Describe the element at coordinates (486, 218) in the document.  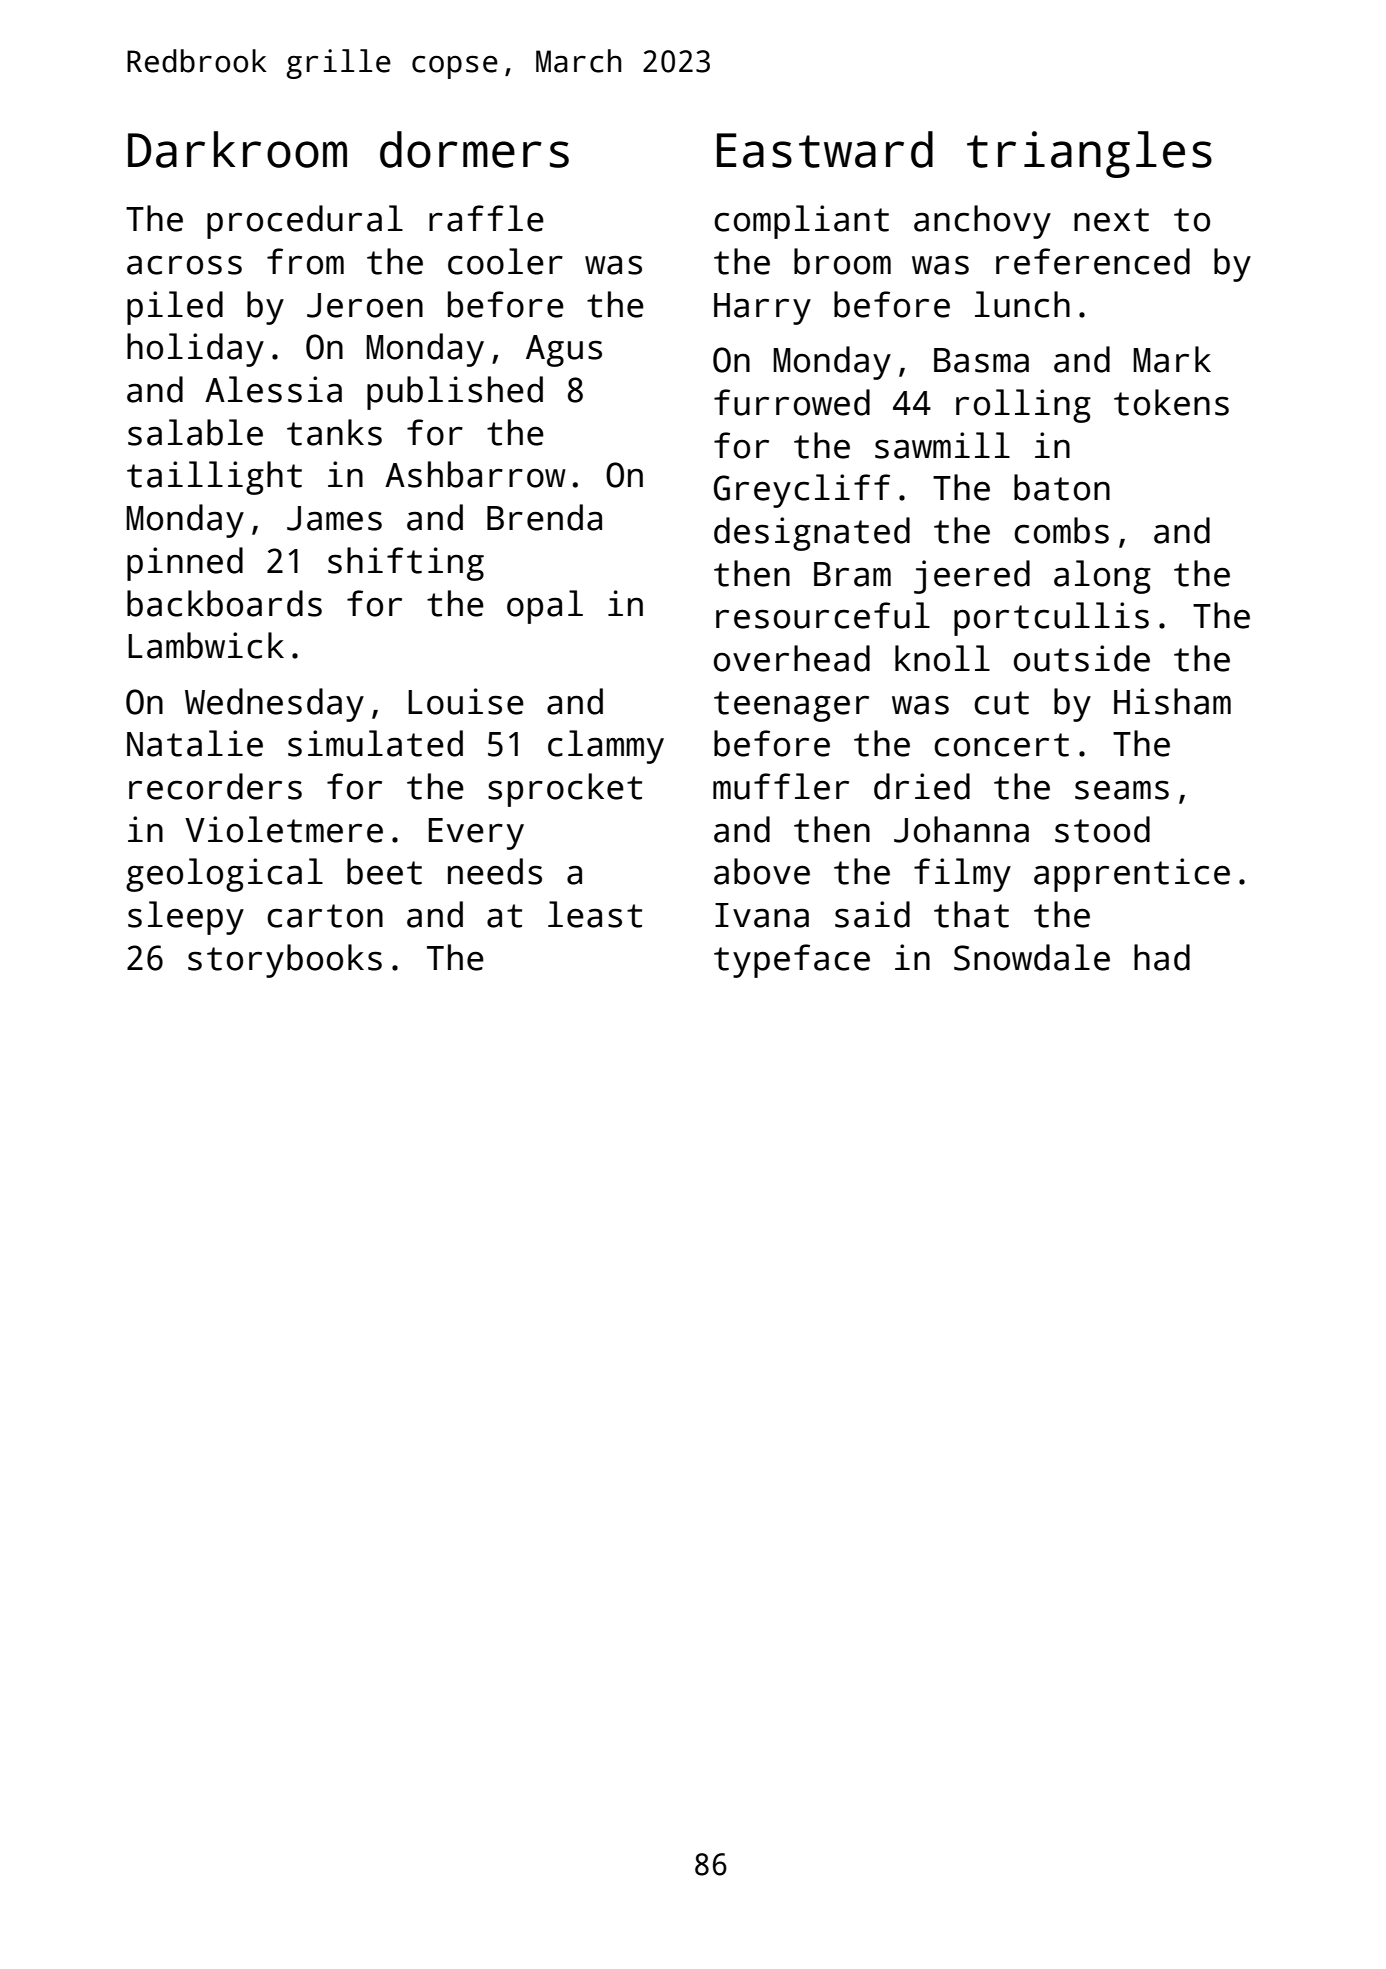
I see `raffle` at that location.
